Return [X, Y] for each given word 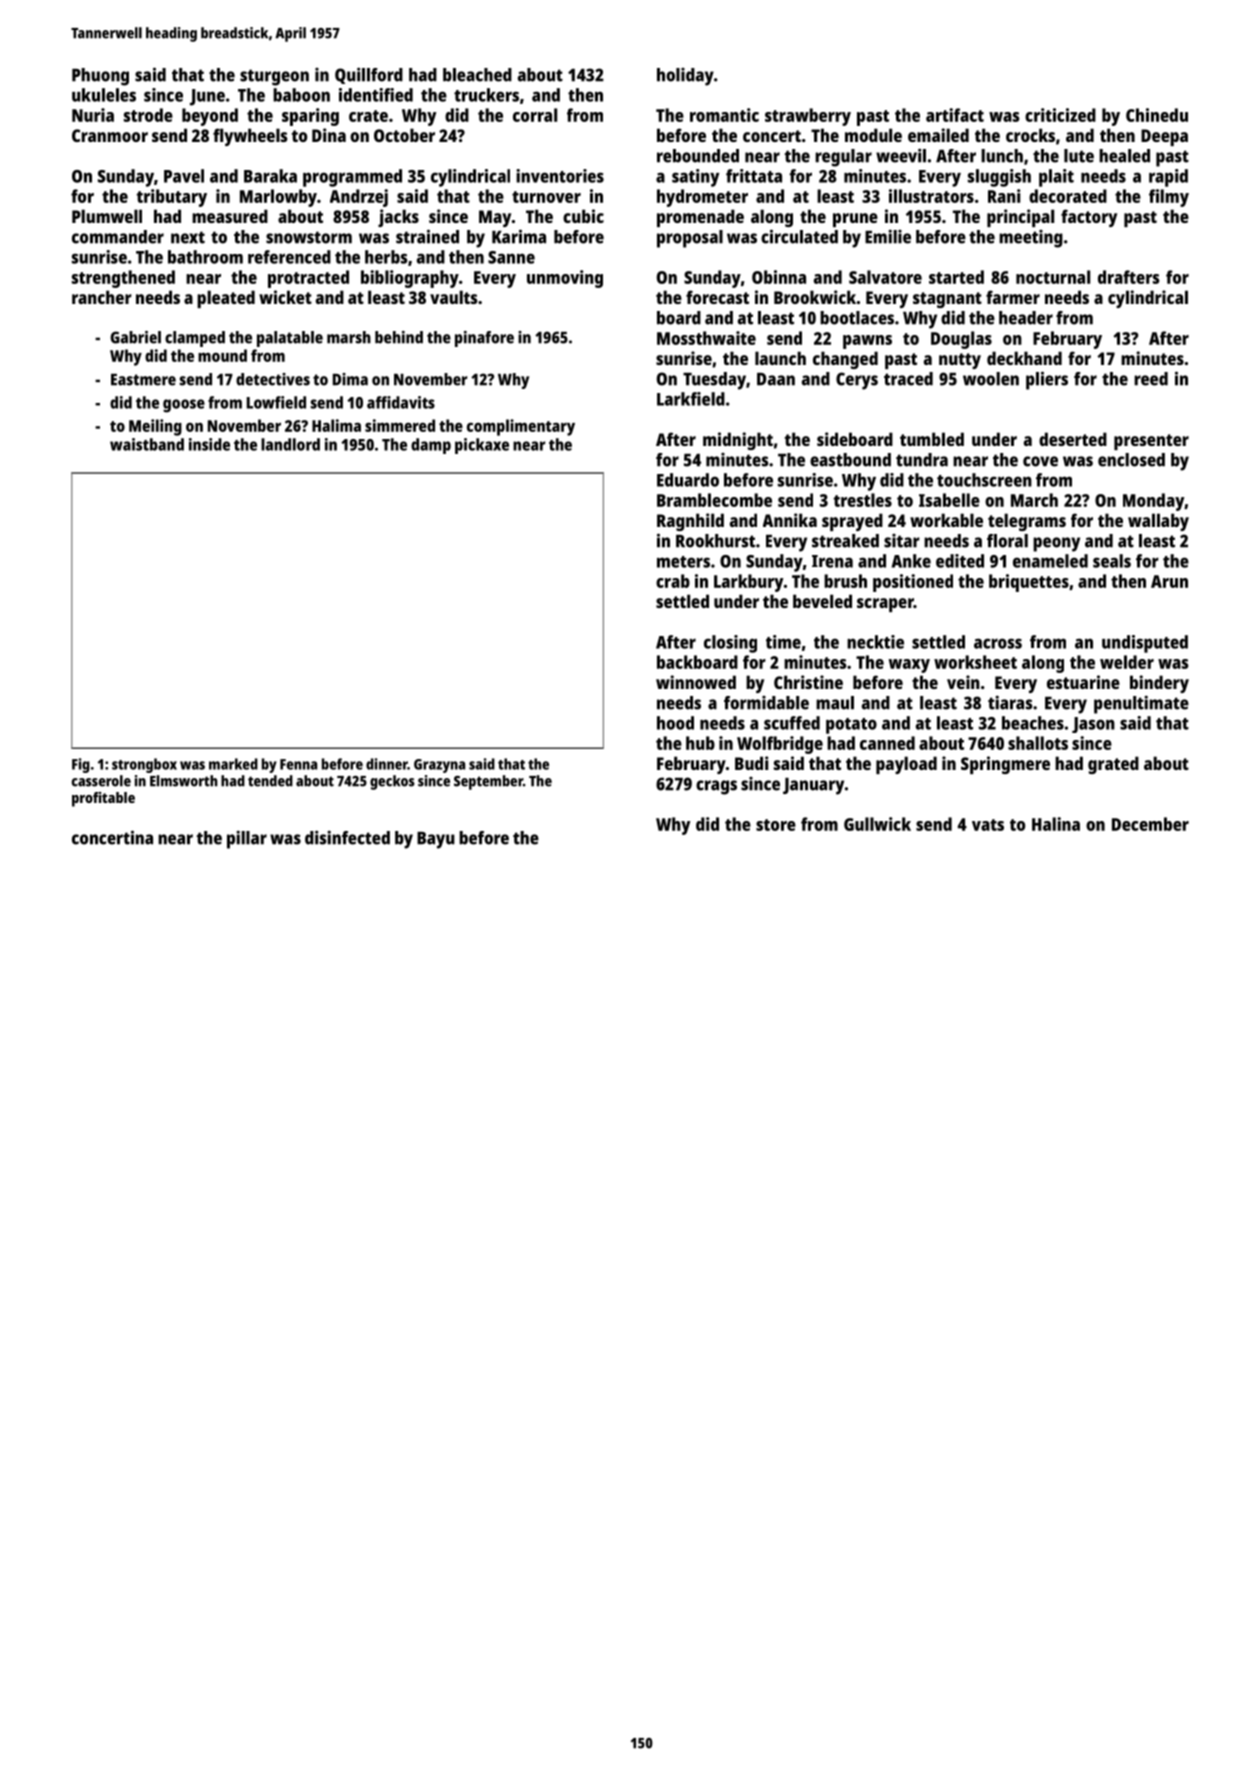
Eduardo [688, 480]
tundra [922, 460]
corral [535, 115]
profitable [103, 799]
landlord [290, 444]
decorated [1068, 196]
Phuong [100, 77]
